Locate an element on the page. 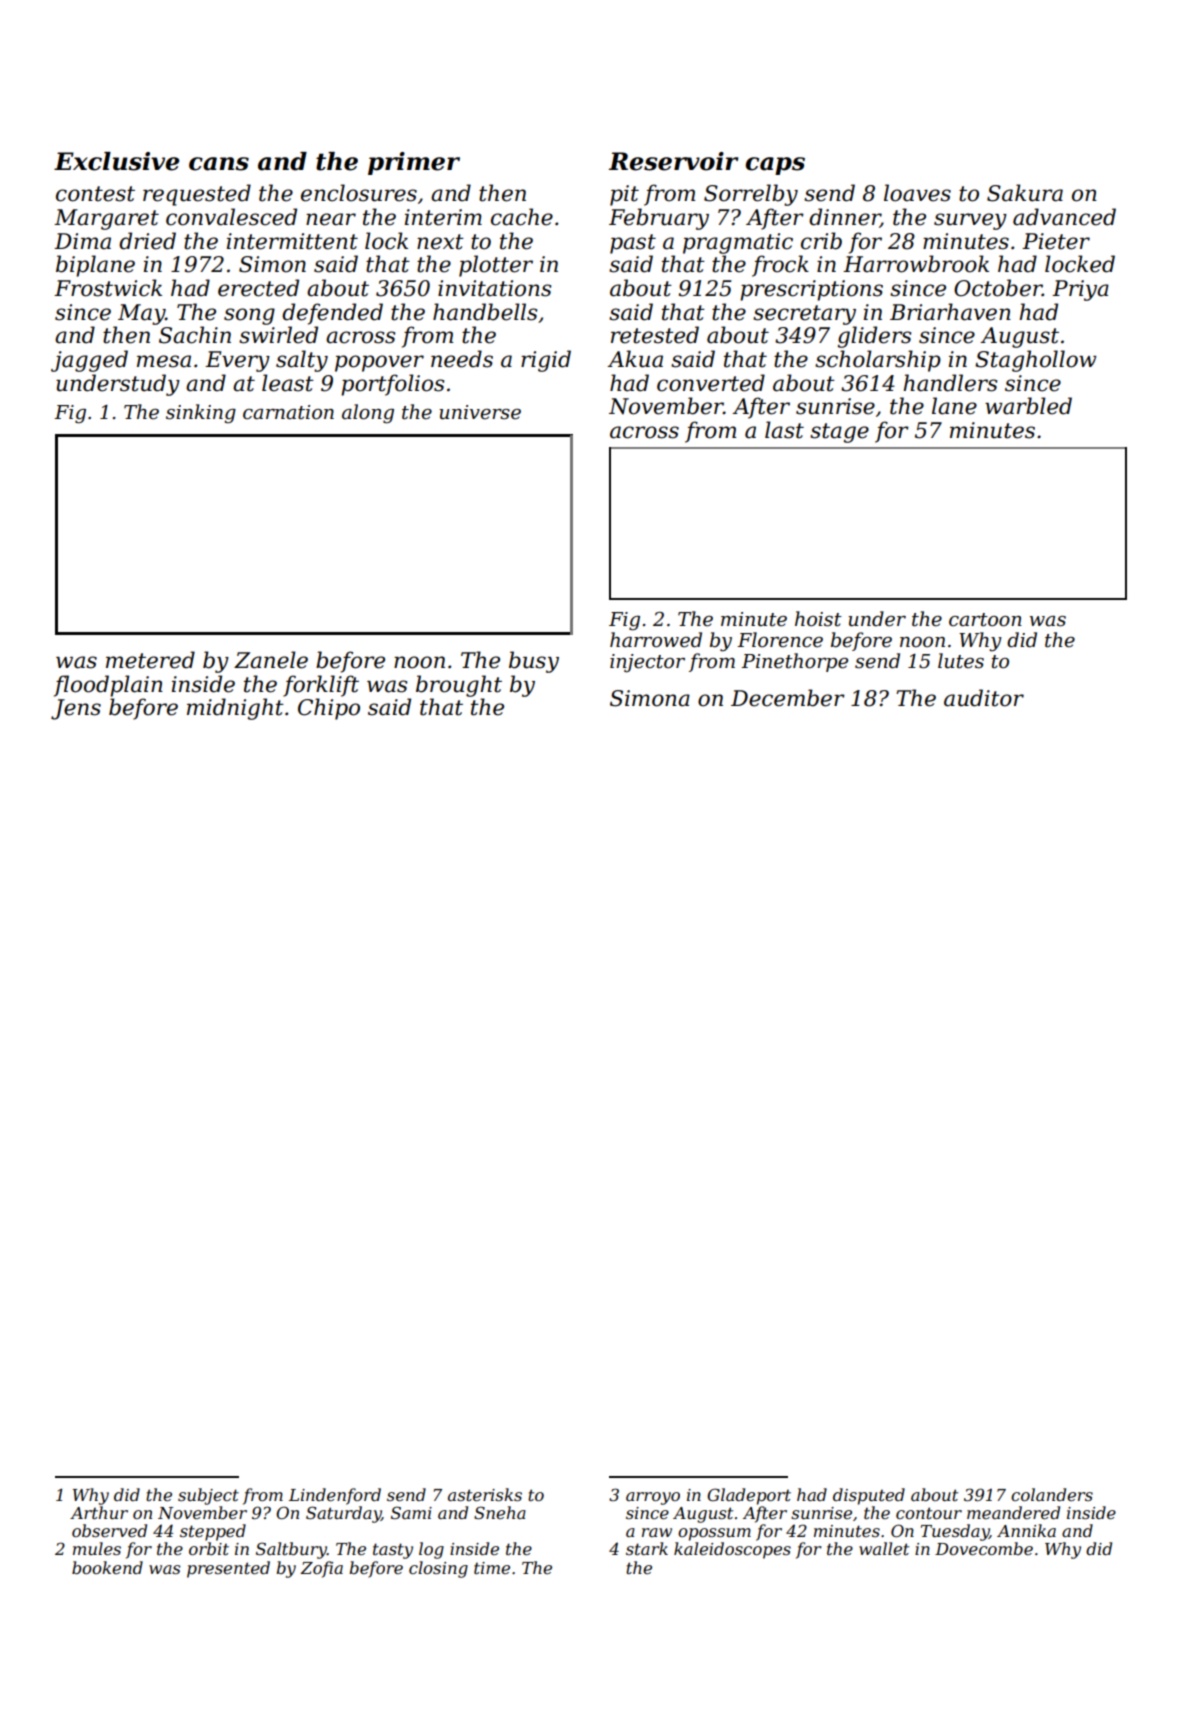 This page has width=1182, height=1712. mesa is located at coordinates (164, 361).
